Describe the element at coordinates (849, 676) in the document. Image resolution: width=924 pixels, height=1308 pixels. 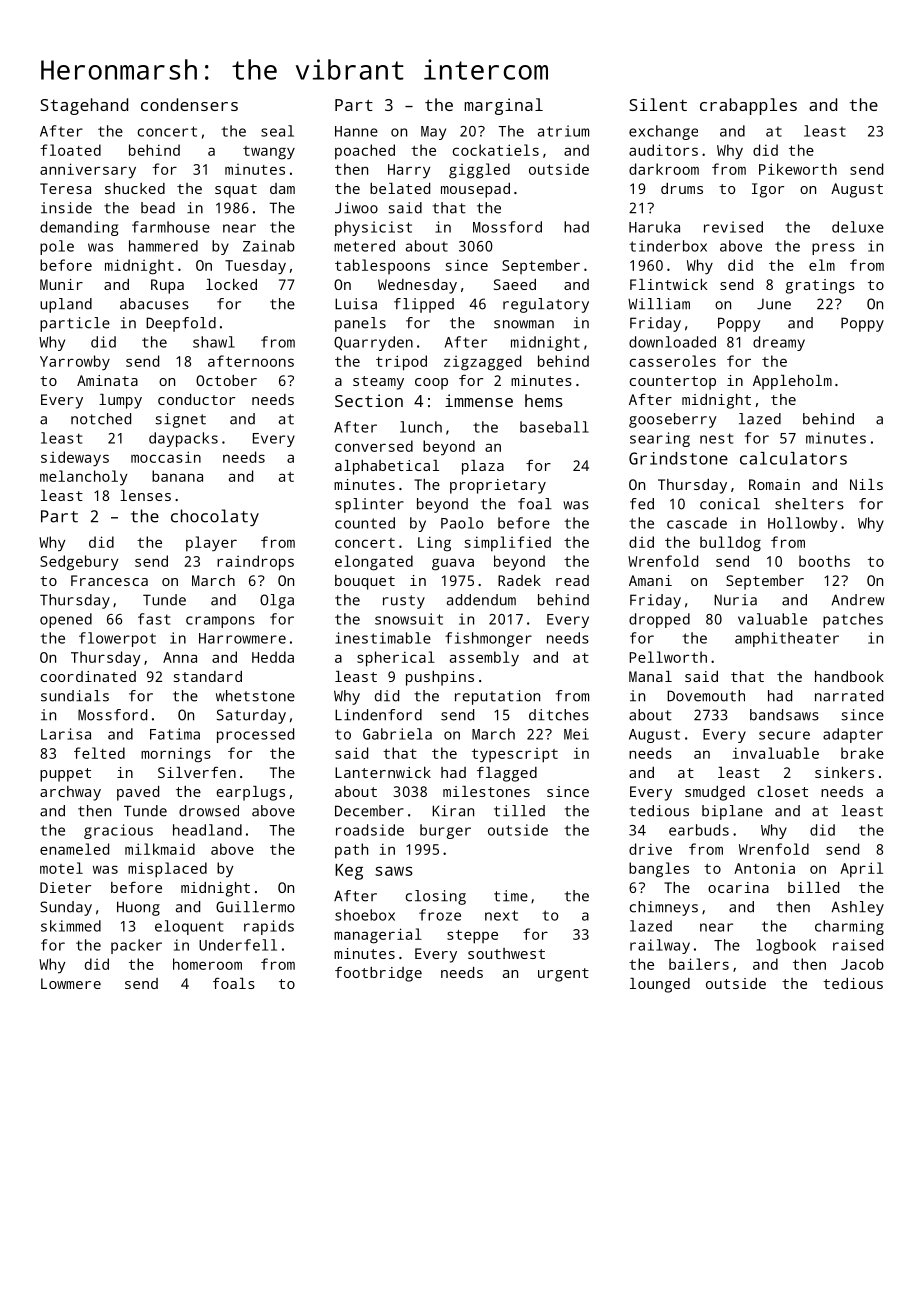
I see `handbook` at that location.
